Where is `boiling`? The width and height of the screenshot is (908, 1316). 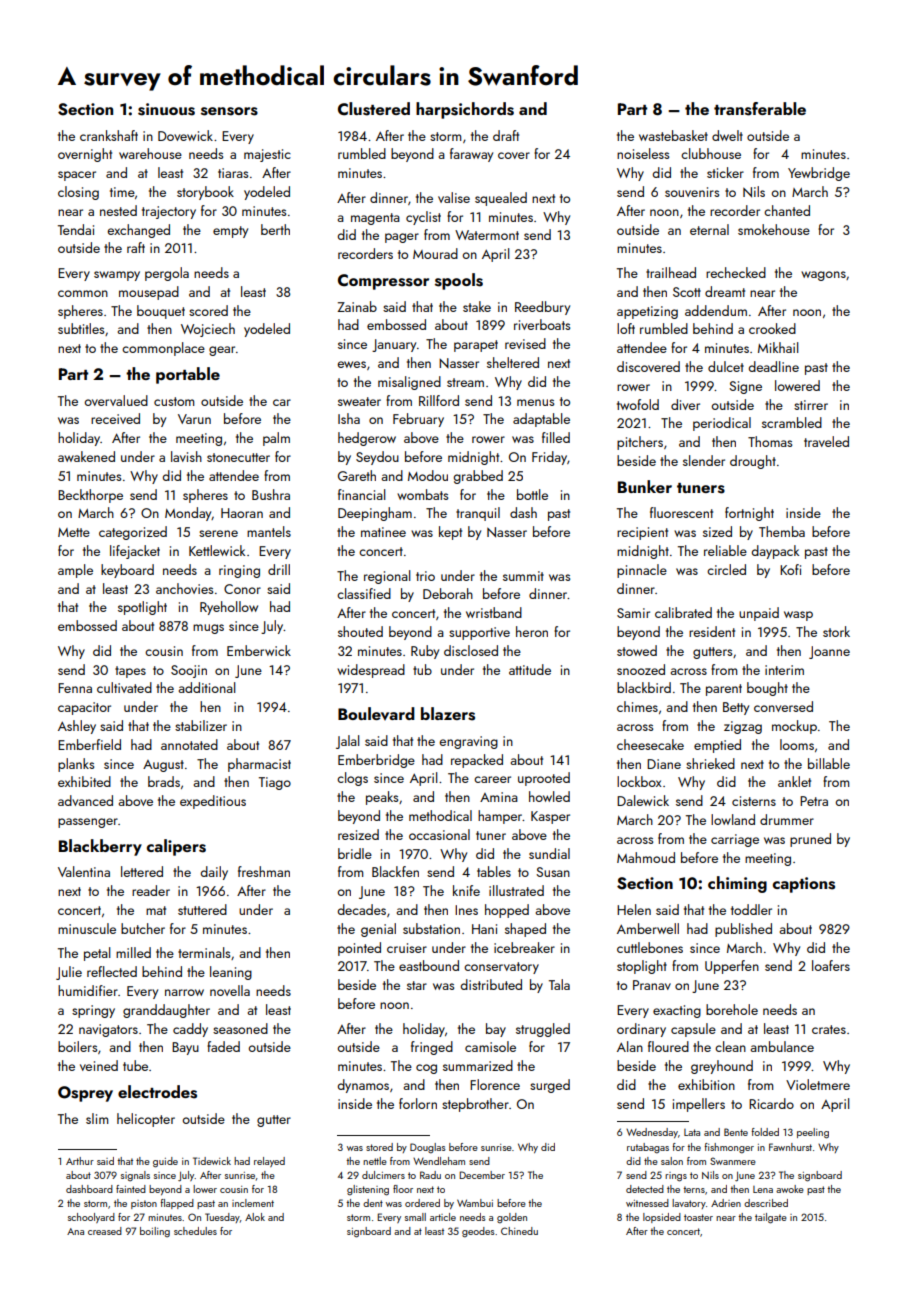 boiling is located at coordinates (155, 1232).
